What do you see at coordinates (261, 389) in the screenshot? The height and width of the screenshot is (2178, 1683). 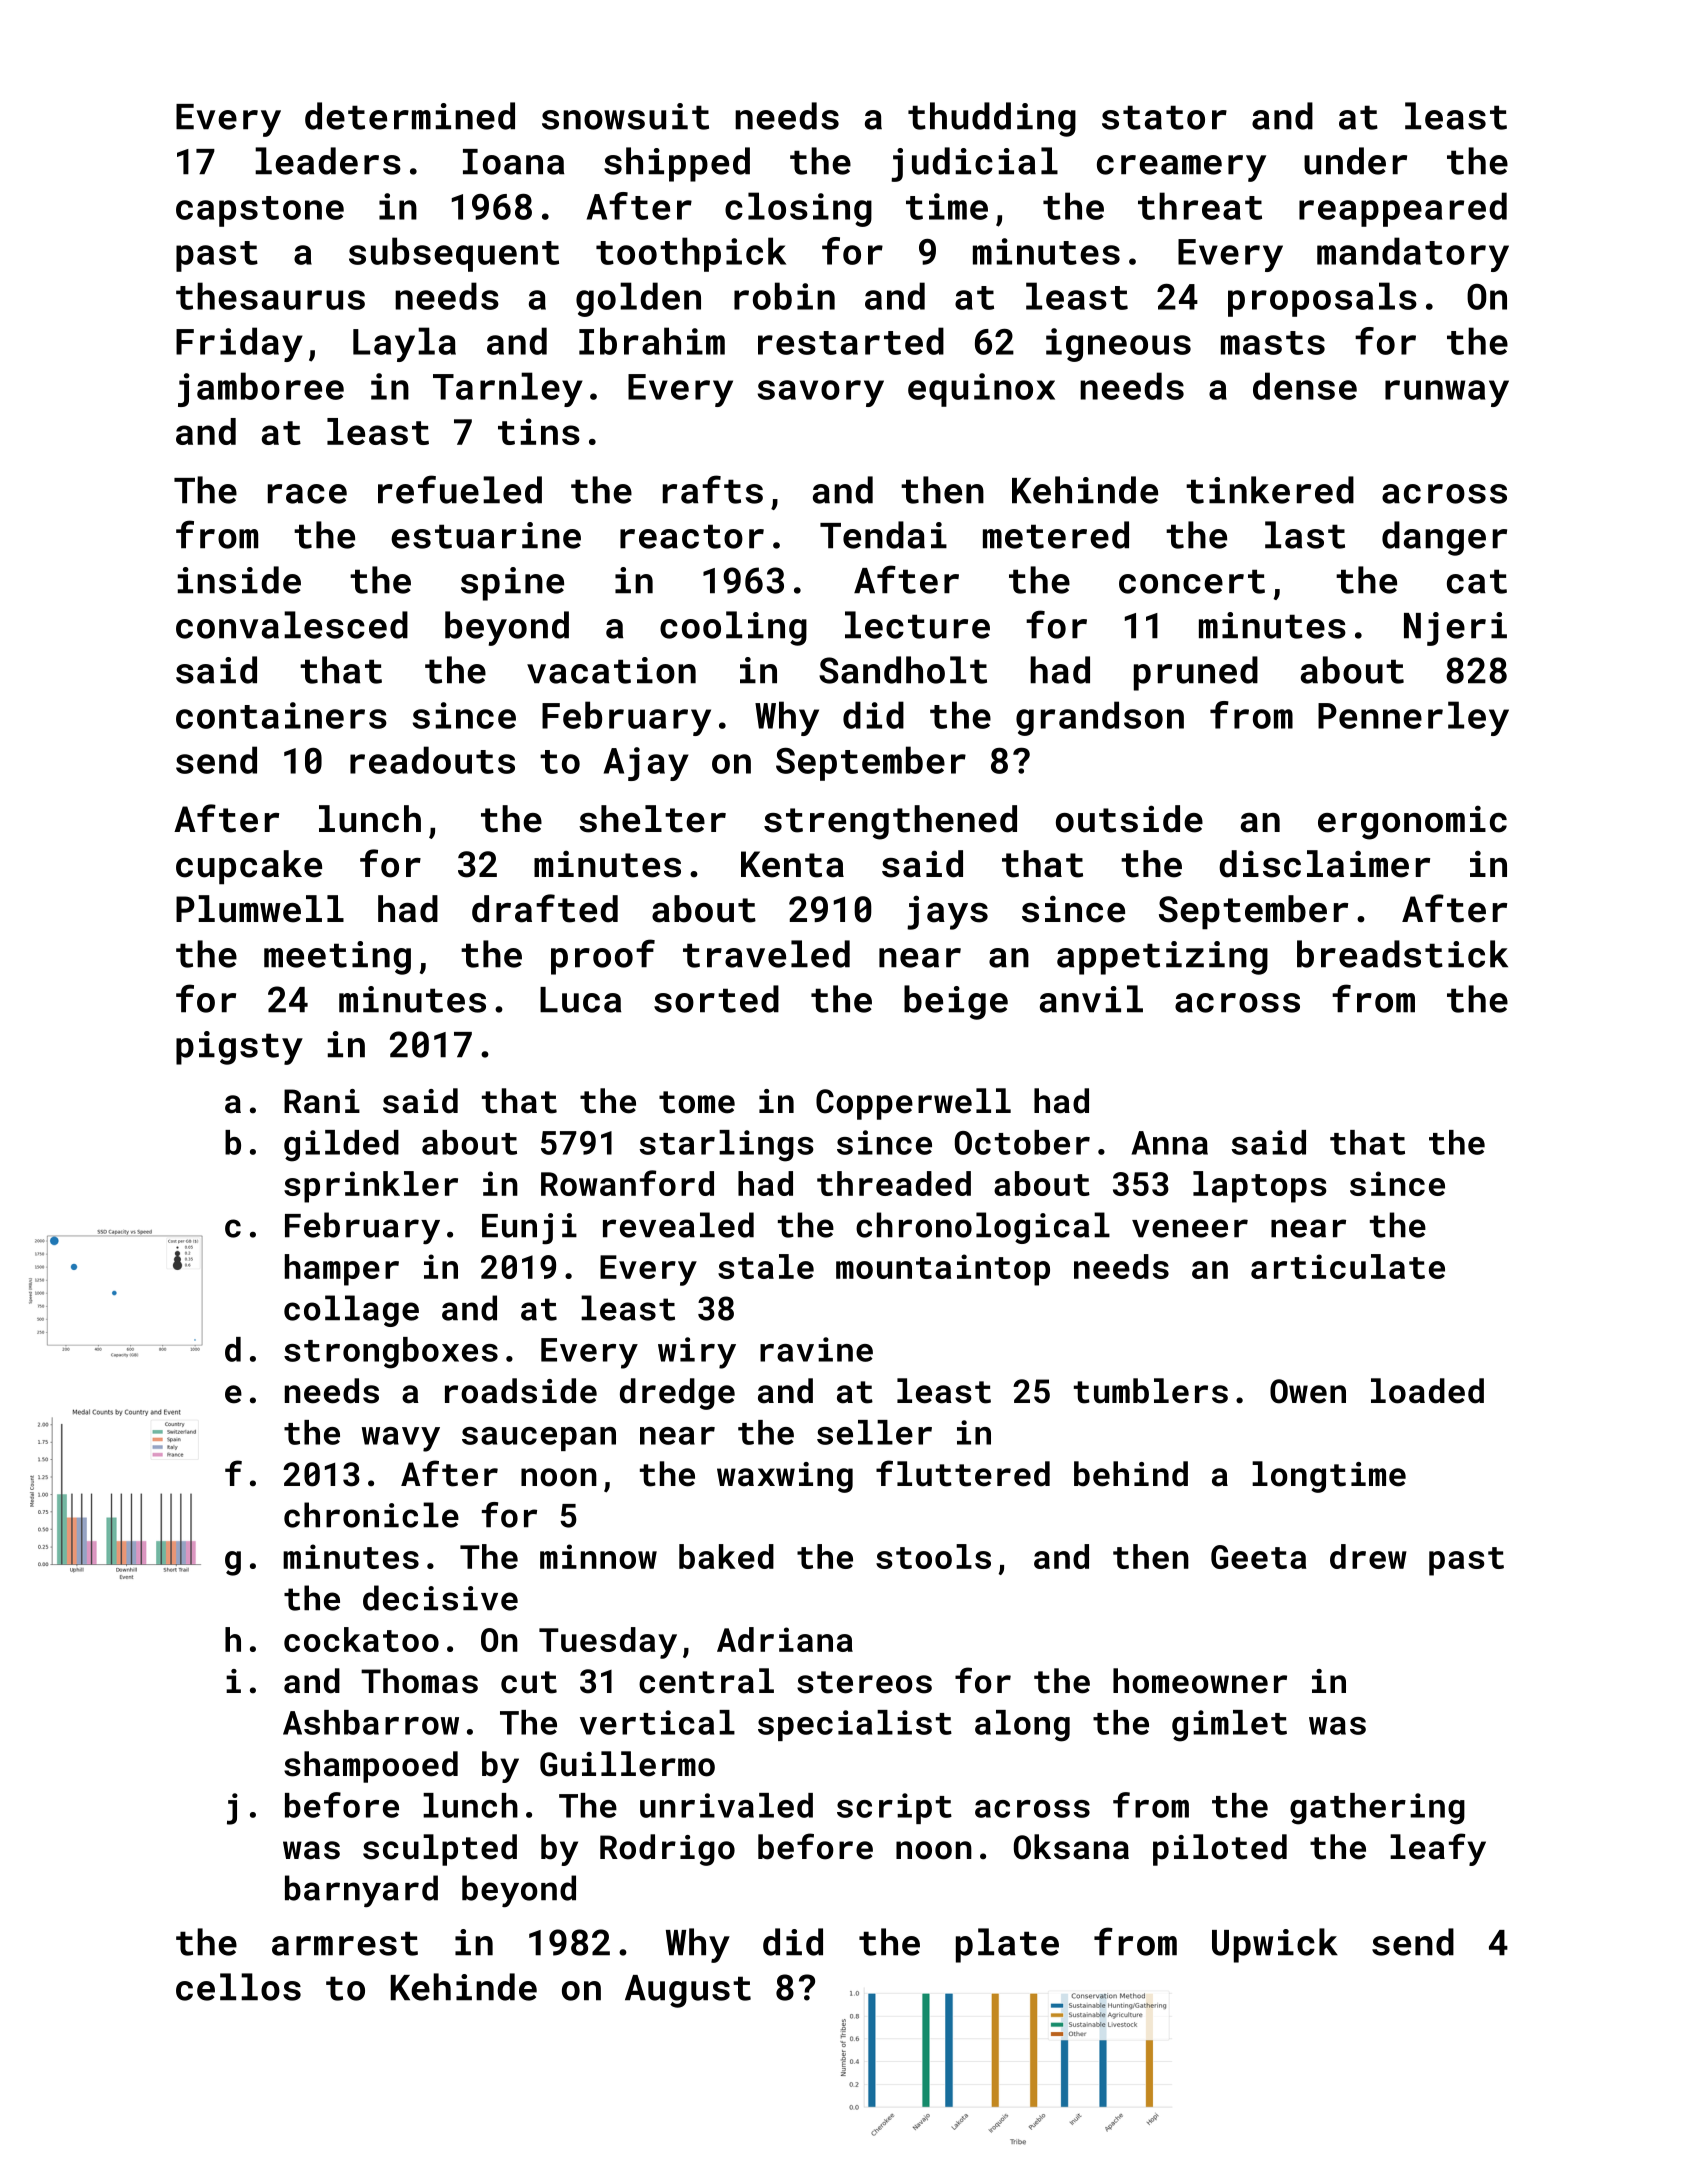 I see `jamboree` at bounding box center [261, 389].
